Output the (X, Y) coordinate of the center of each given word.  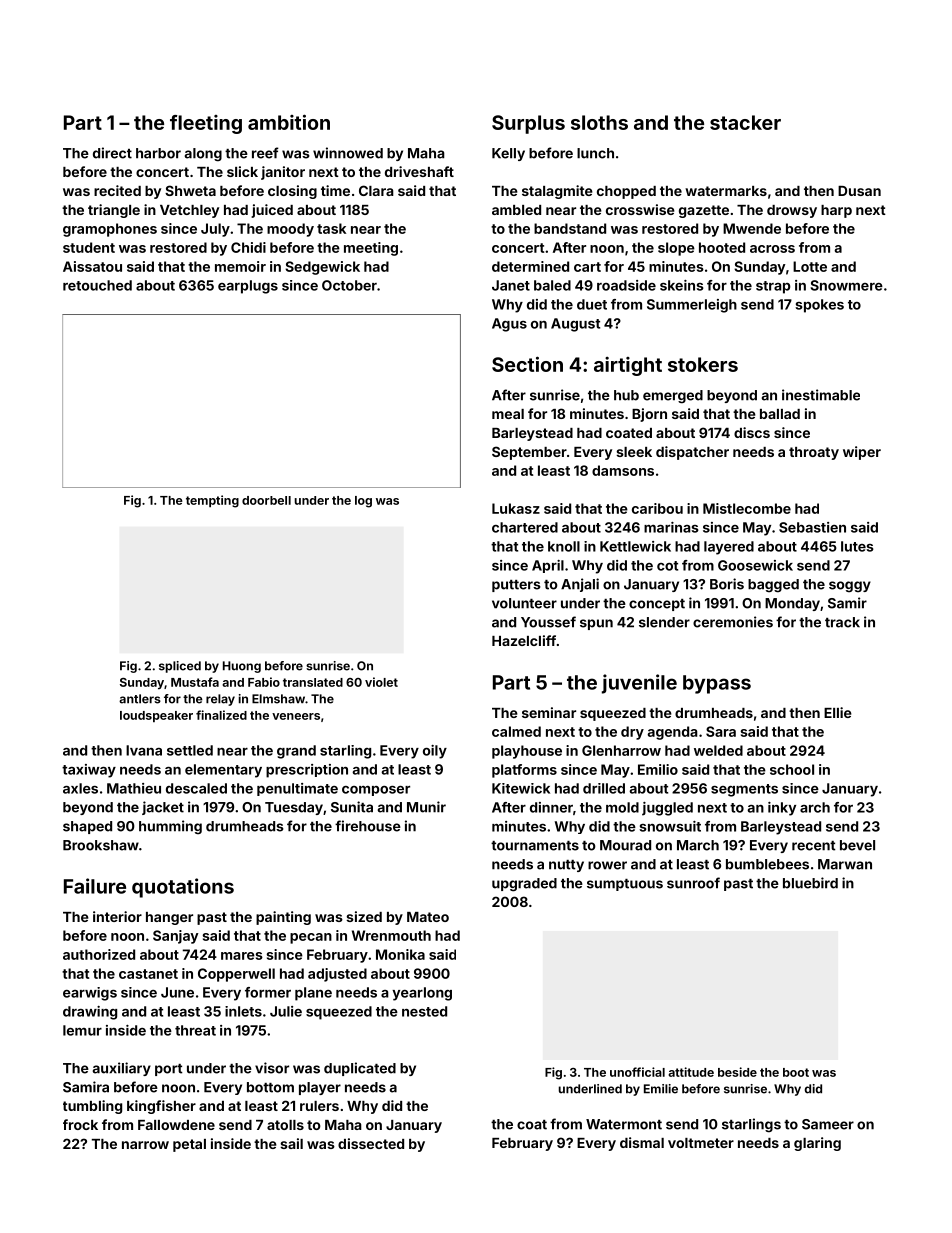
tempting (212, 501)
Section (527, 364)
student (89, 247)
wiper (862, 453)
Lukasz (516, 508)
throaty (814, 453)
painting (283, 918)
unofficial (637, 1072)
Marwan (845, 864)
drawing (90, 1013)
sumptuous (625, 885)
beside (737, 1072)
